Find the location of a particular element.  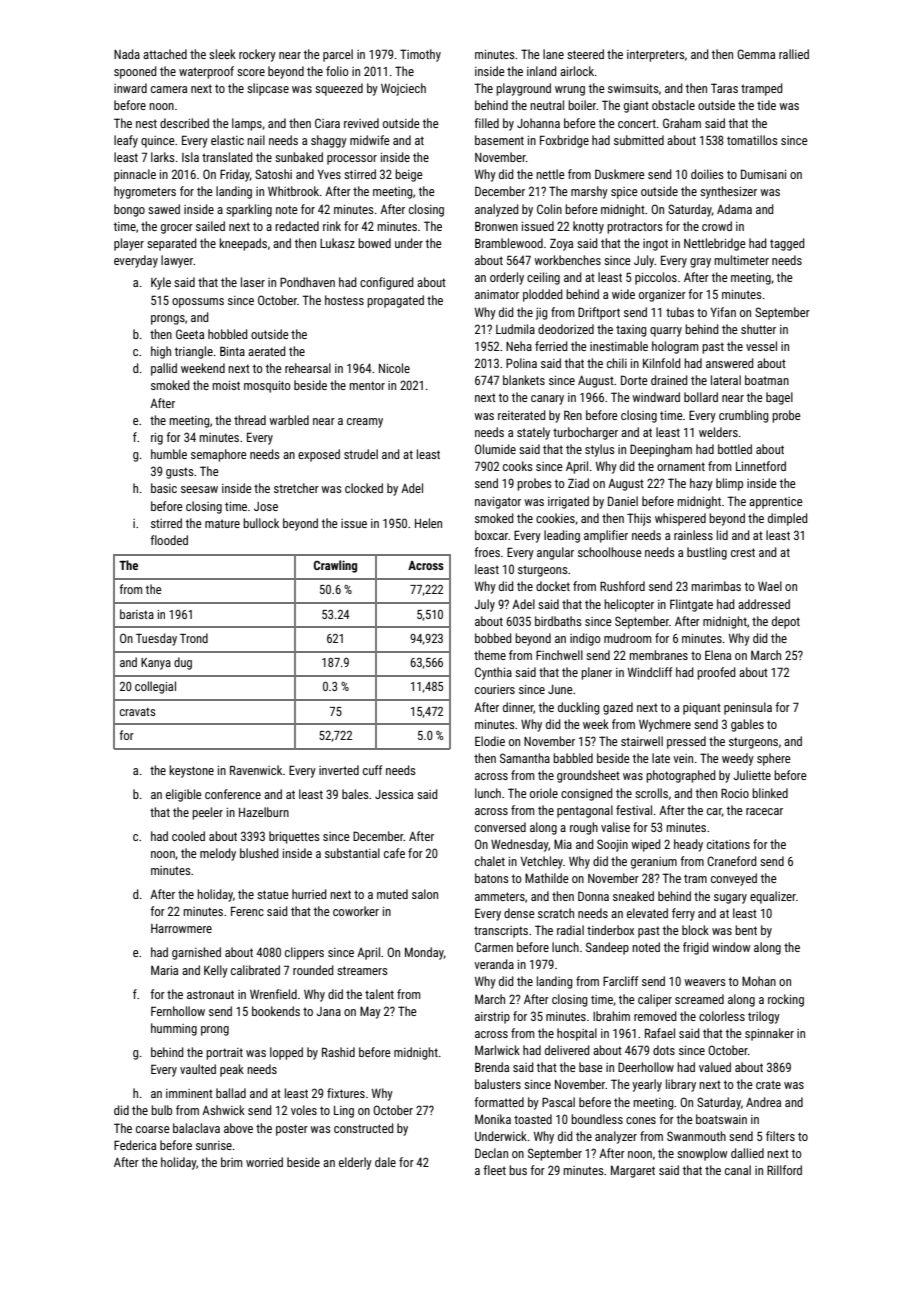

angular is located at coordinates (555, 553).
